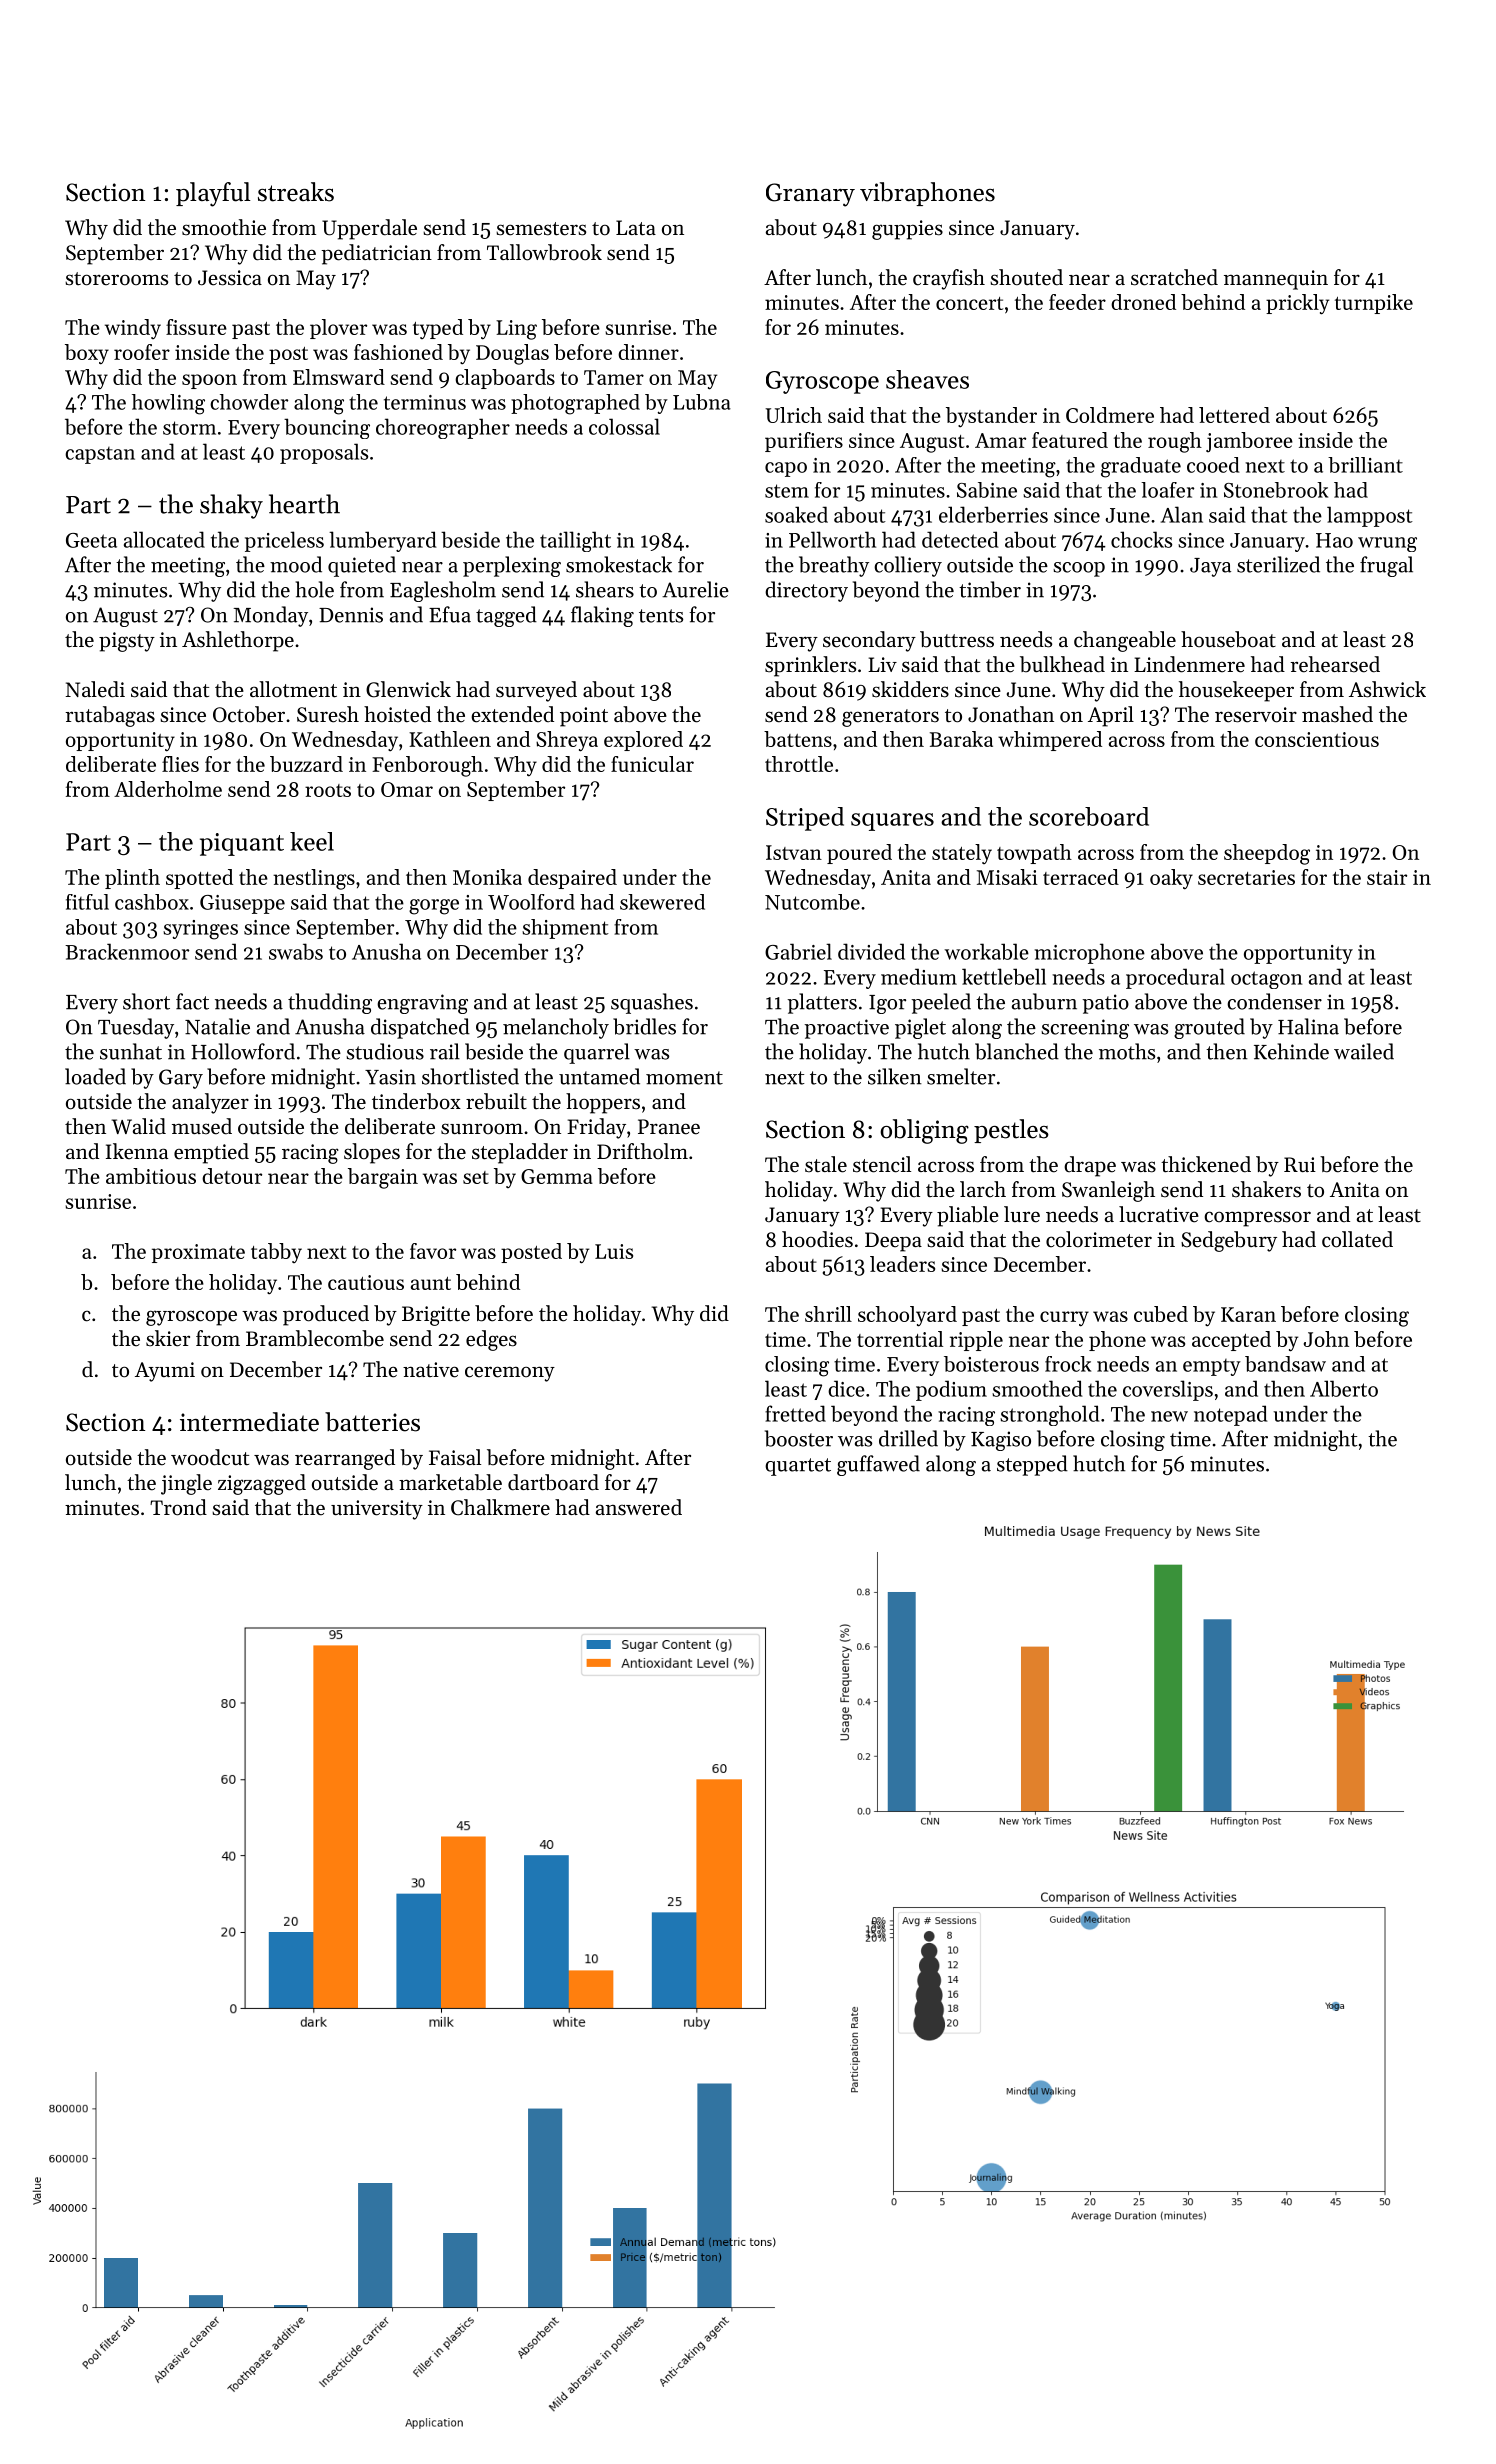 The width and height of the page is (1496, 2464). What do you see at coordinates (969, 303) in the page?
I see `concert` at bounding box center [969, 303].
